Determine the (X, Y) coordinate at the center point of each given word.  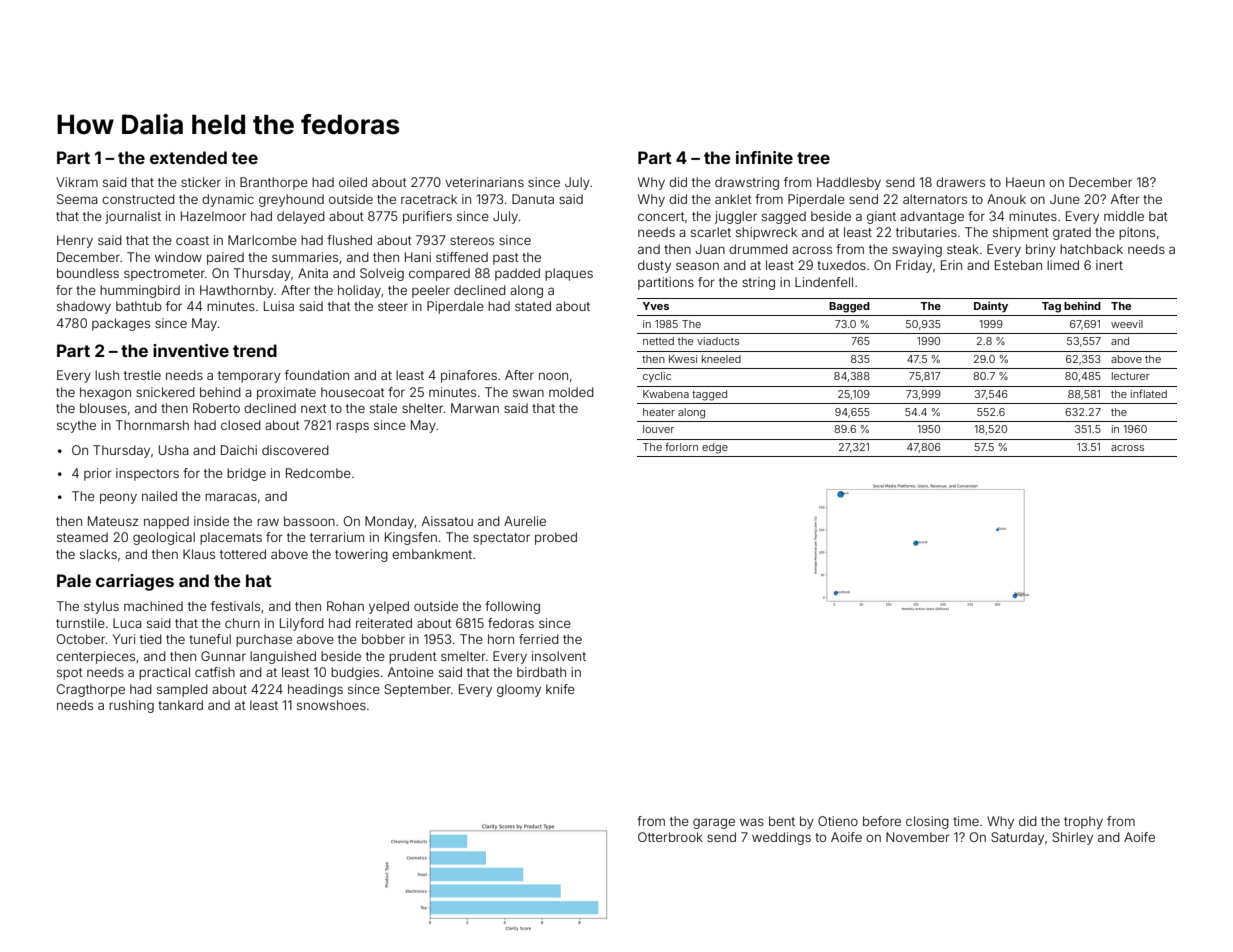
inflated (1149, 393)
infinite (764, 157)
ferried (539, 639)
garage (714, 823)
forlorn (681, 446)
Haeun (1025, 182)
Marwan (475, 408)
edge (715, 448)
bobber (383, 639)
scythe (76, 426)
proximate (286, 393)
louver (658, 429)
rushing (131, 706)
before (882, 821)
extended (188, 157)
